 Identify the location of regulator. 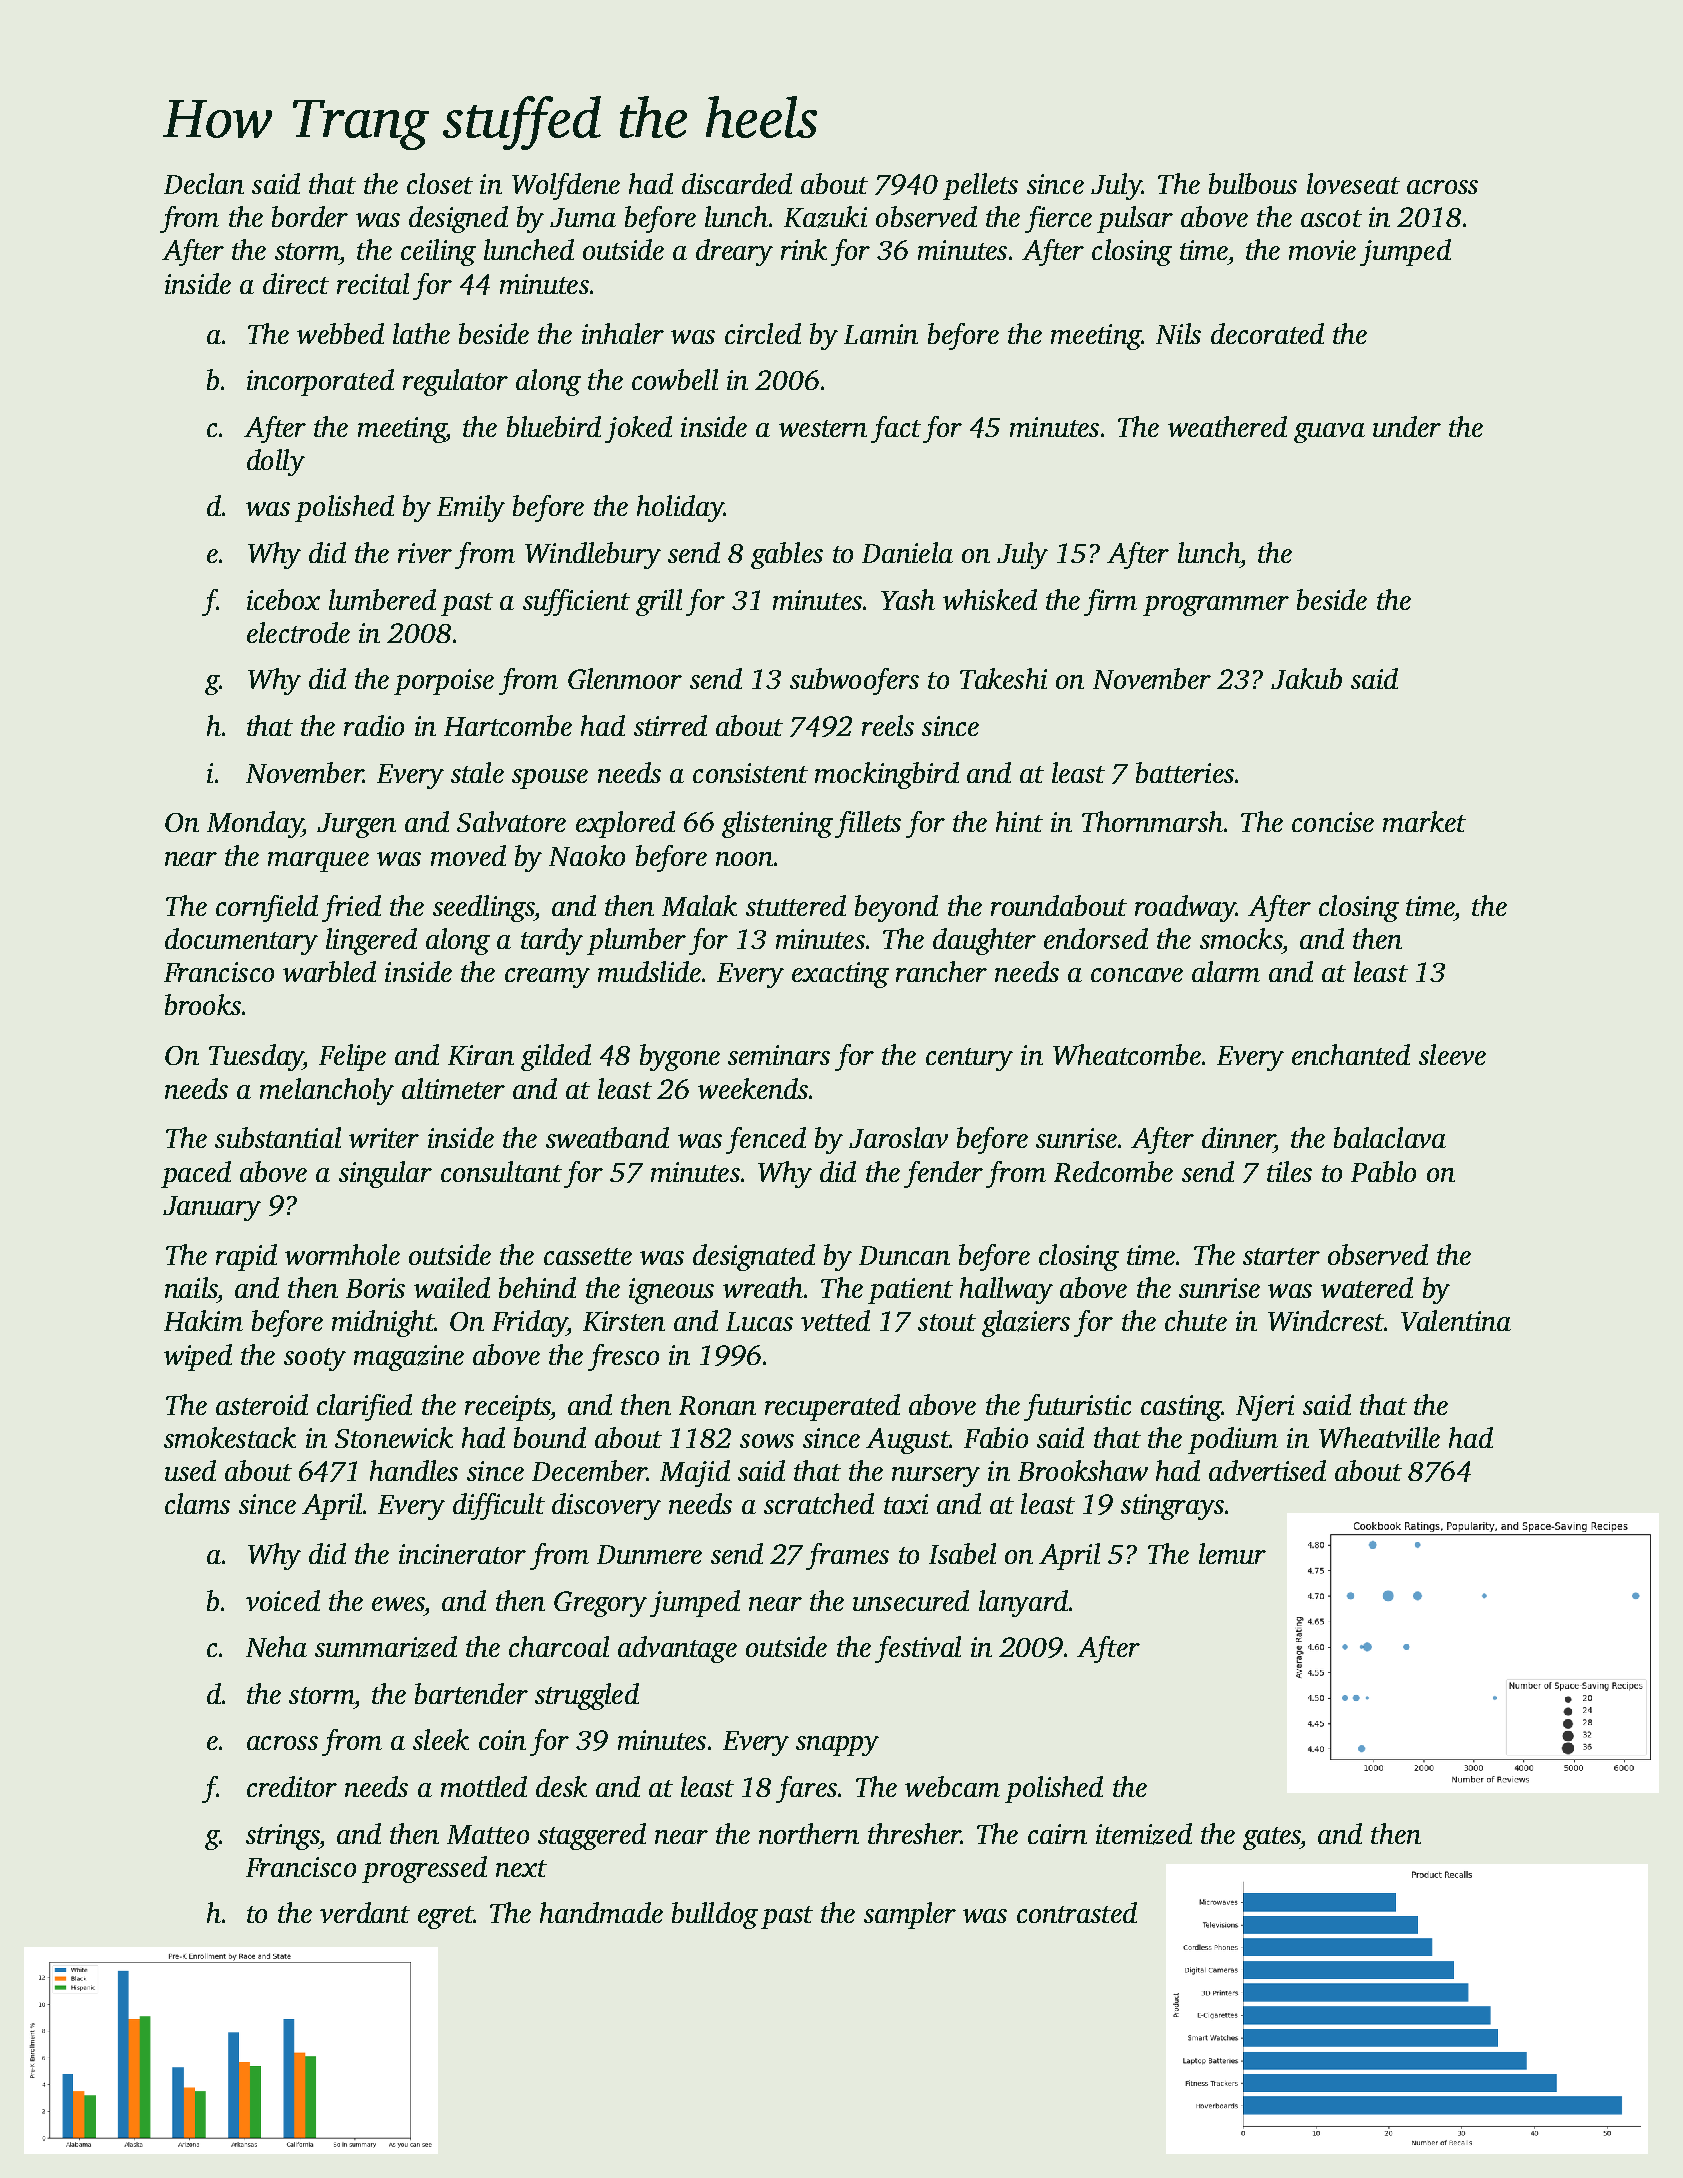
(455, 382).
